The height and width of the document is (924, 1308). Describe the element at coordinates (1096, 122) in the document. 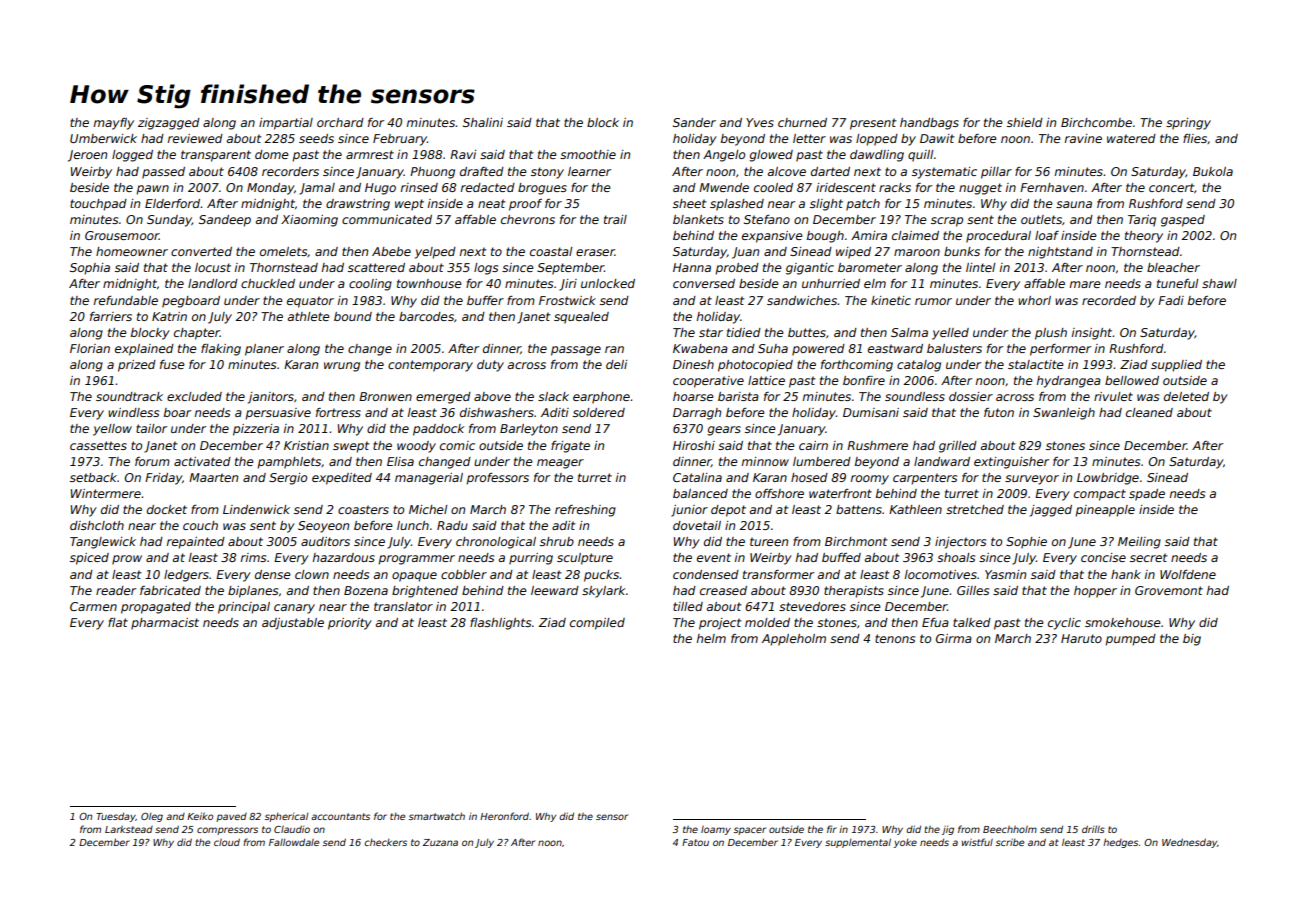

I see `Birchcombe` at that location.
